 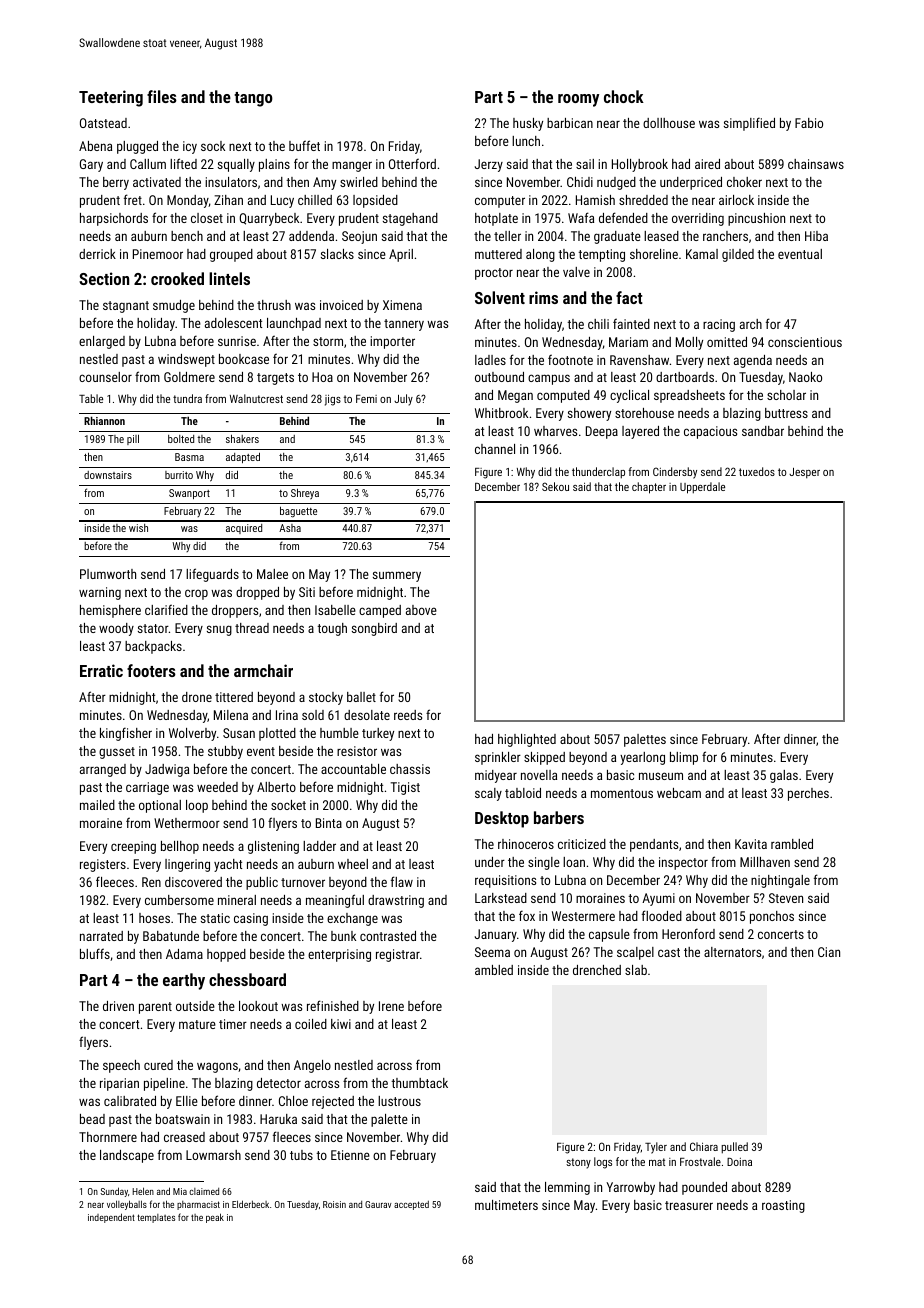 I want to click on galas, so click(x=784, y=776).
